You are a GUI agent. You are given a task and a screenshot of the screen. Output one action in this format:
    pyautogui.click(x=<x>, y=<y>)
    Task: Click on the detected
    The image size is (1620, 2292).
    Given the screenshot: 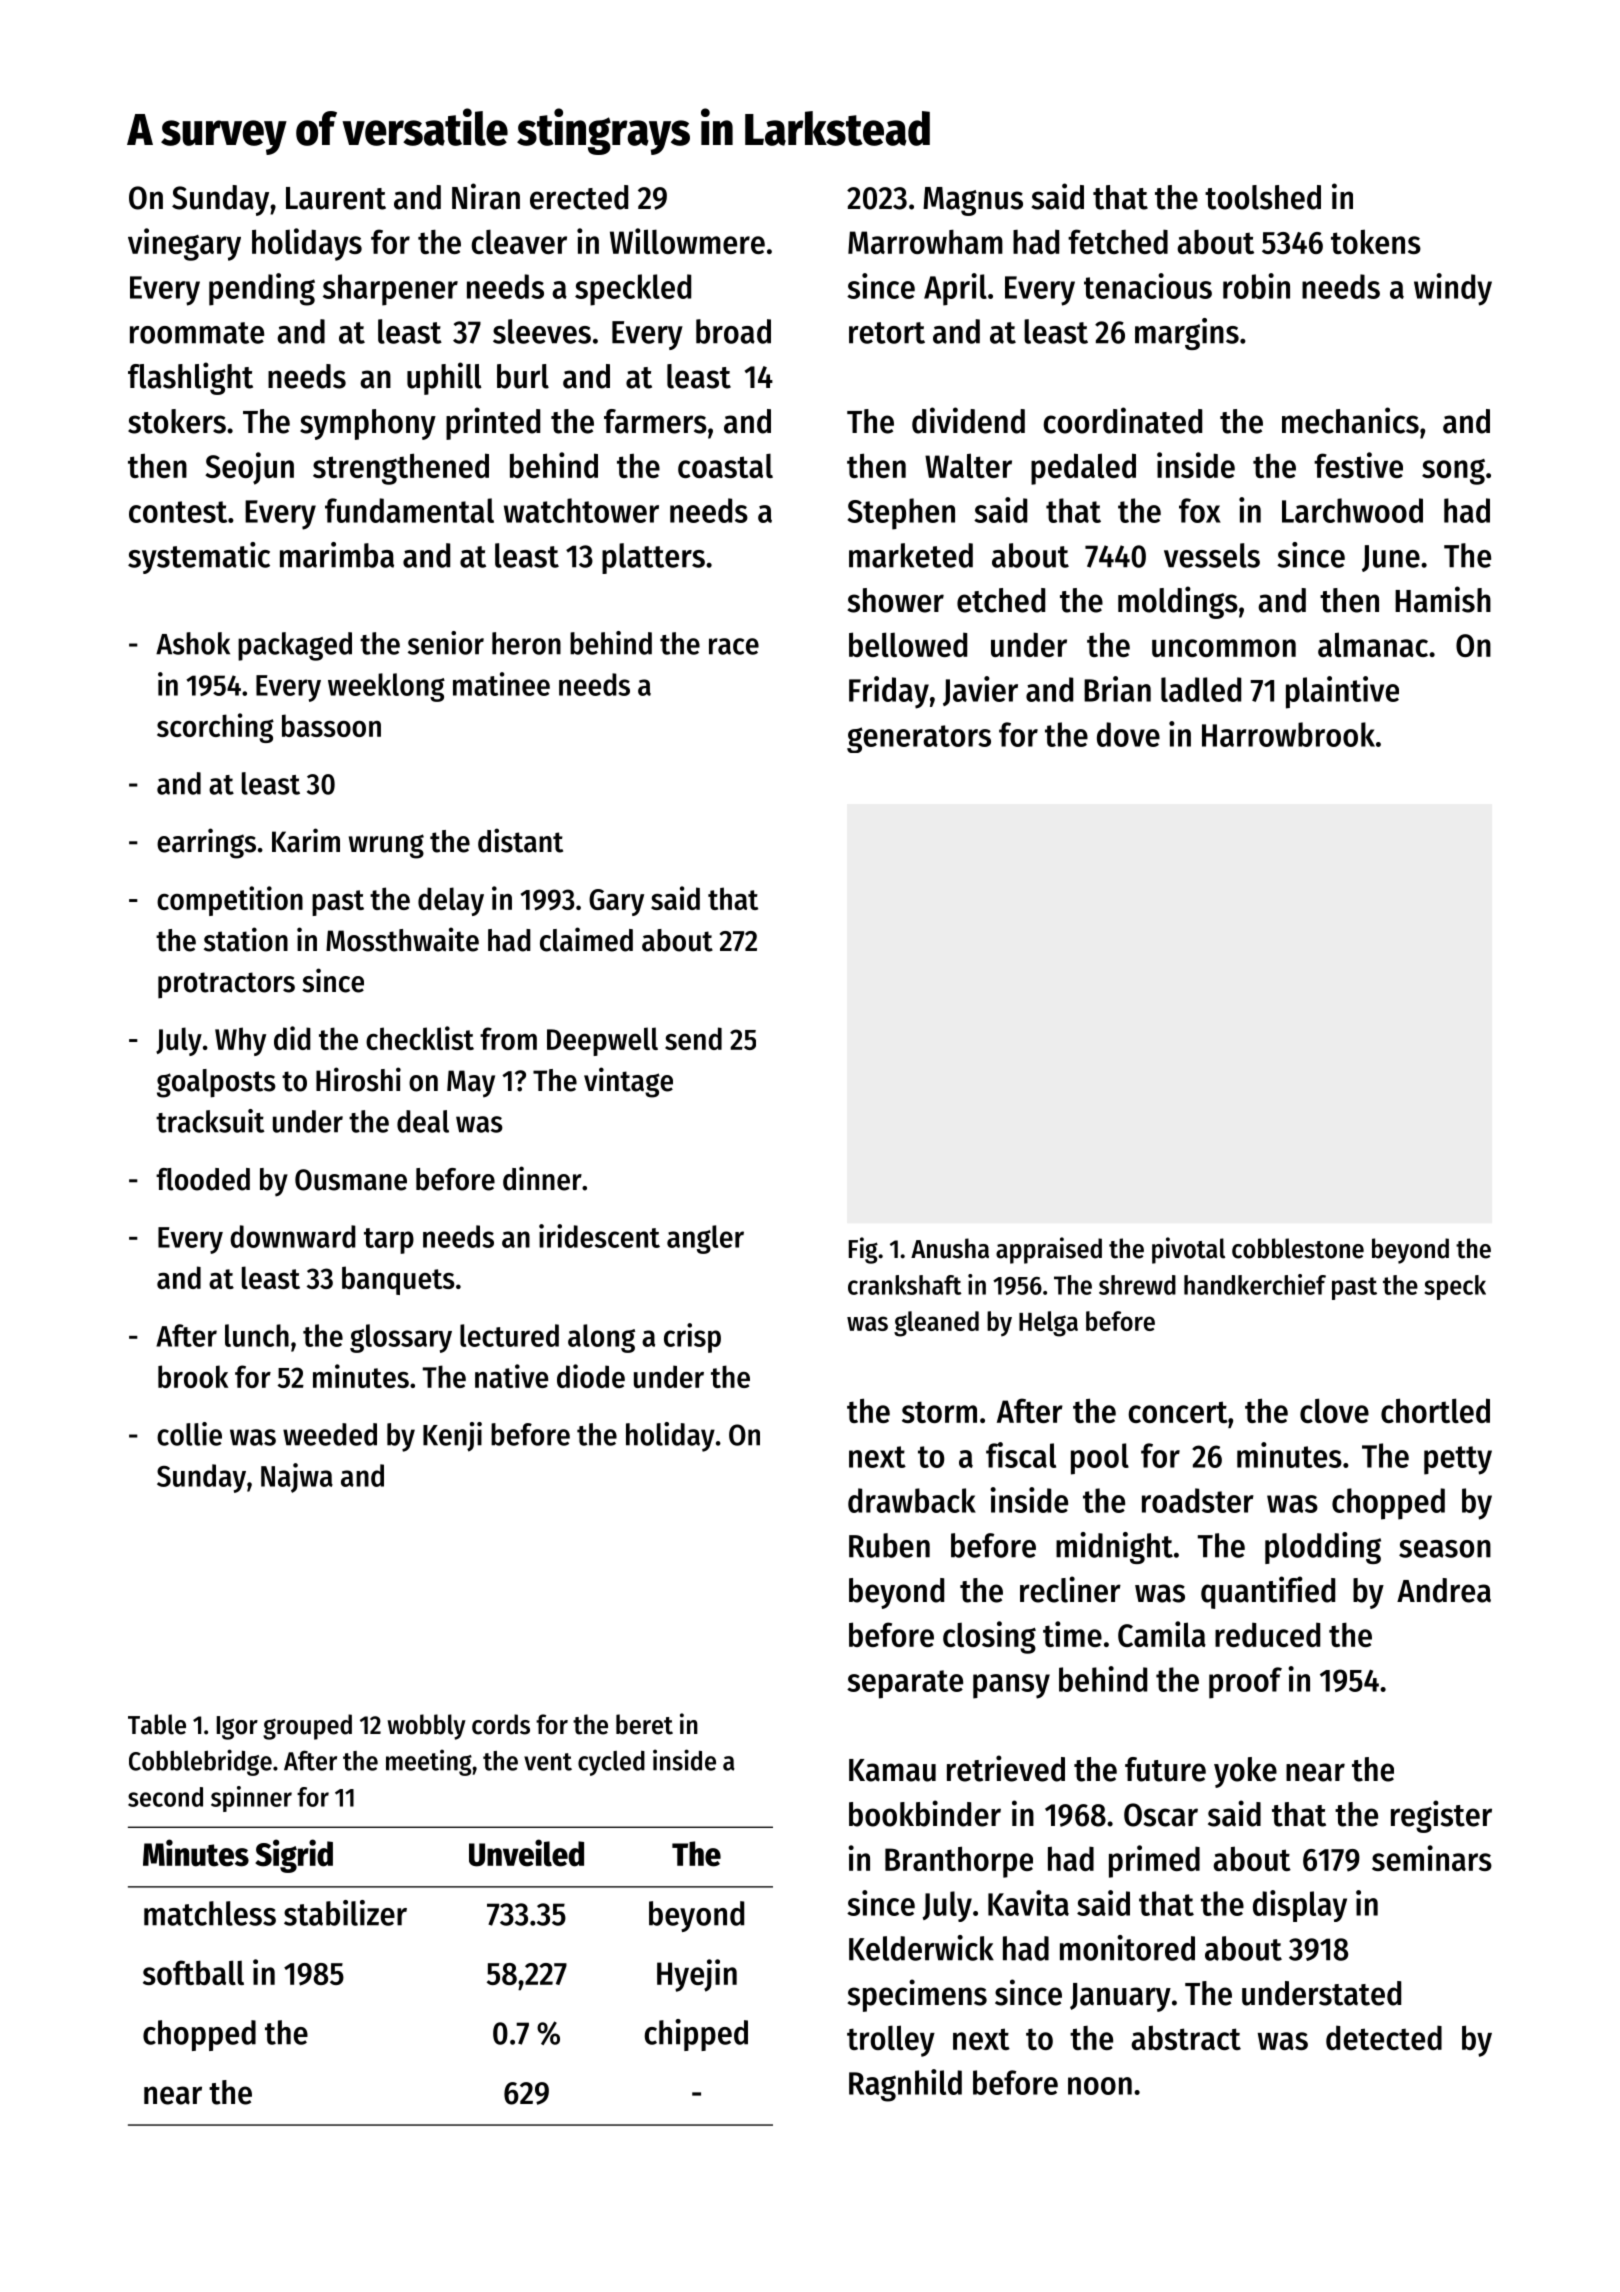 What is the action you would take?
    pyautogui.click(x=1384, y=2037)
